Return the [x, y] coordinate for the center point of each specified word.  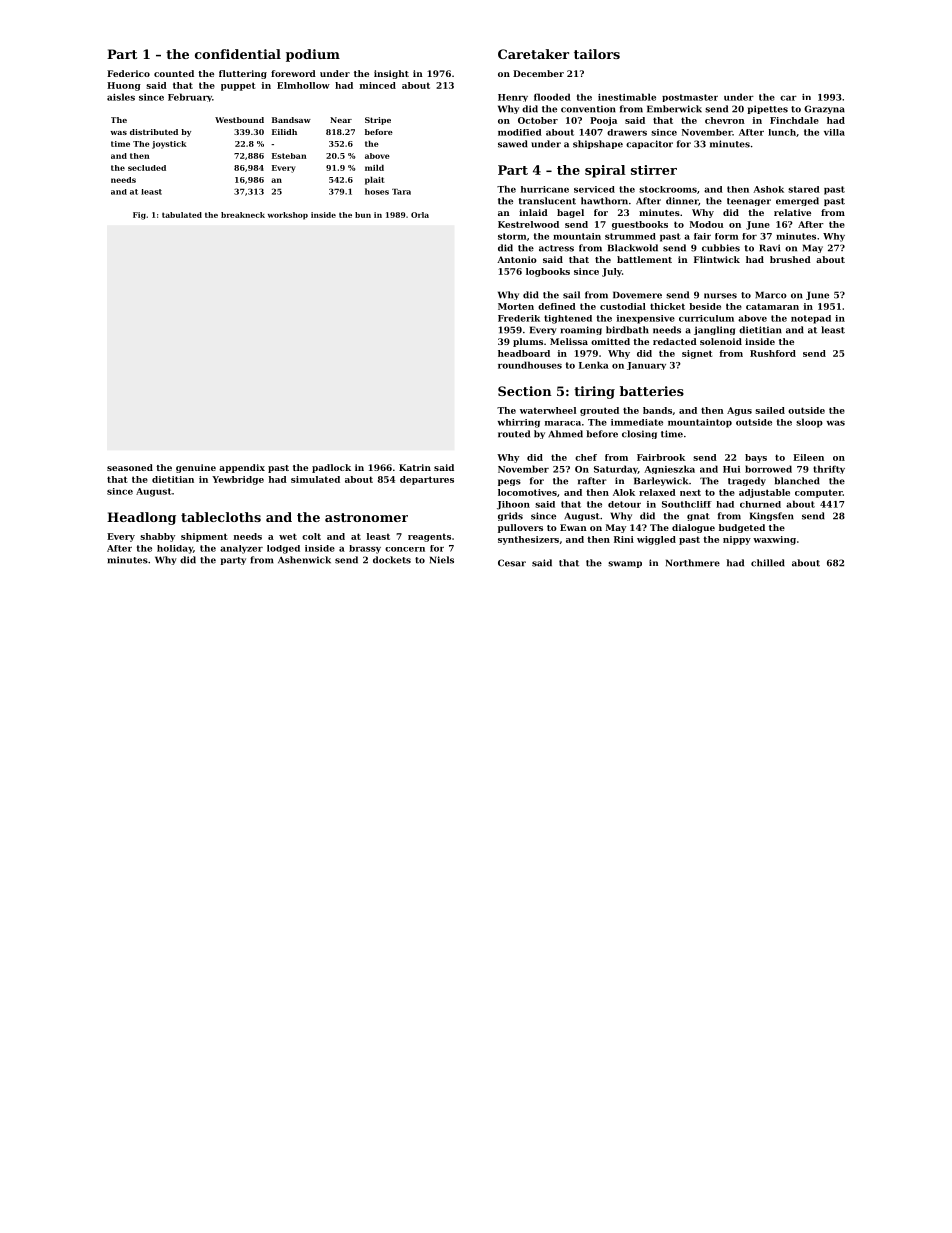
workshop [288, 216]
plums [528, 342]
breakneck [243, 215]
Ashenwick [304, 560]
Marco [771, 295]
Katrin [415, 467]
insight [391, 74]
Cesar [512, 563]
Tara [401, 192]
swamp [625, 564]
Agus [739, 411]
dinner [682, 201]
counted [174, 73]
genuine [196, 468]
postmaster [690, 98]
